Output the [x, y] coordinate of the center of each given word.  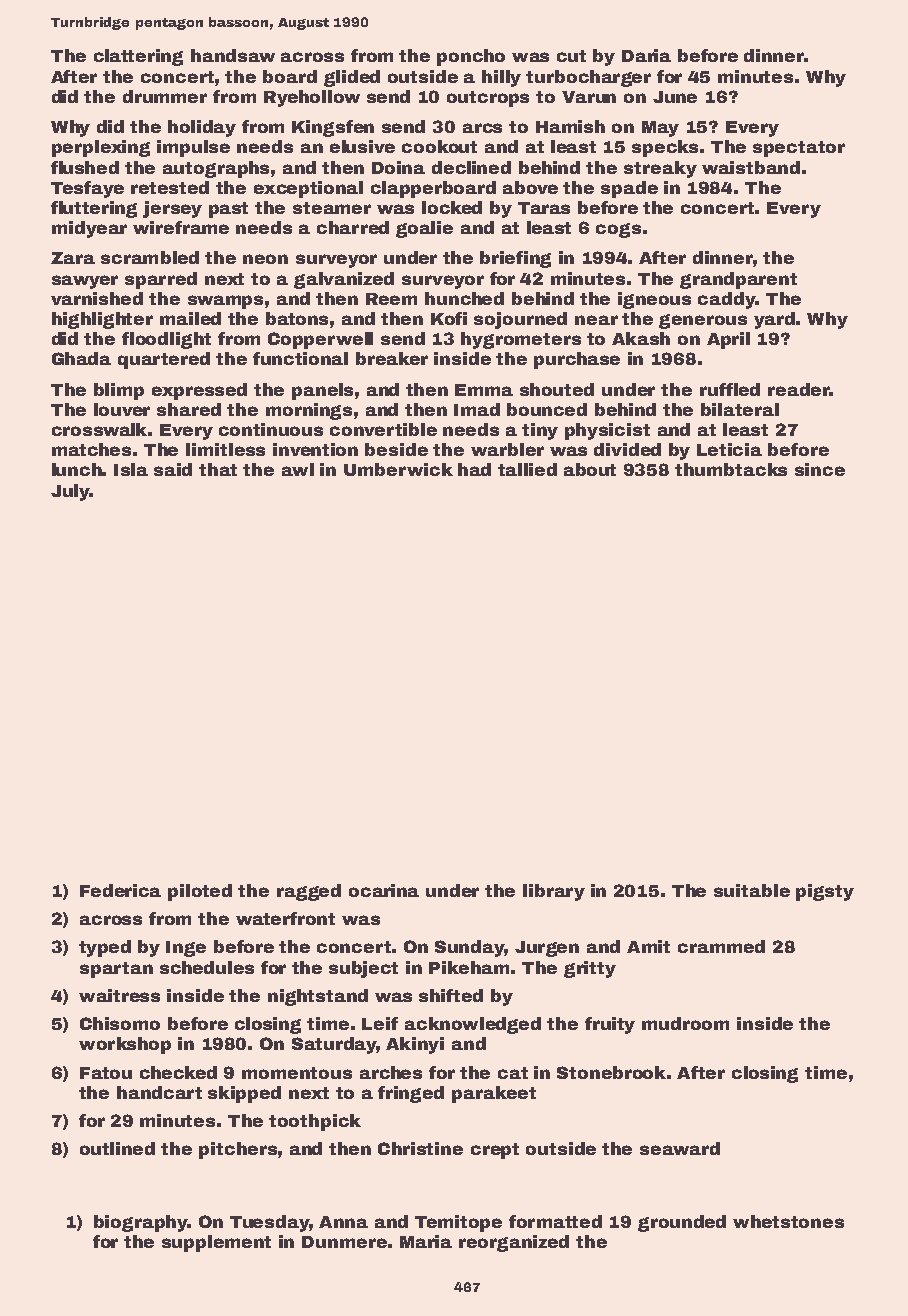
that [218, 469]
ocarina [384, 890]
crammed [721, 946]
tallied [527, 469]
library [554, 892]
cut [571, 56]
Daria [646, 55]
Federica [120, 890]
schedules [207, 967]
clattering [138, 57]
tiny [540, 431]
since [820, 469]
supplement [216, 1243]
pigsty [825, 892]
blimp [119, 391]
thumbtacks [731, 469]
